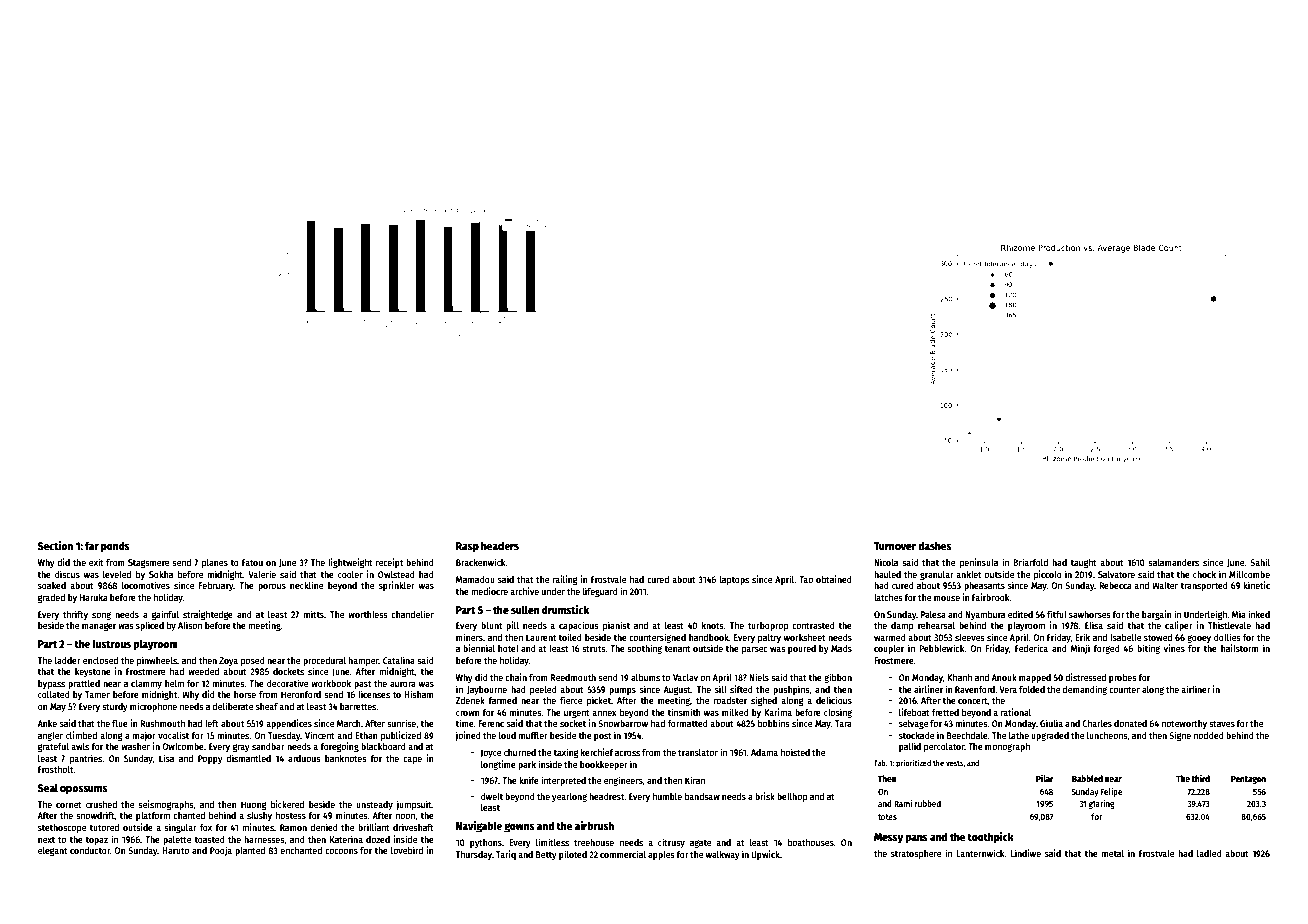 This screenshot has height=924, width=1308. I want to click on bickered, so click(287, 804).
